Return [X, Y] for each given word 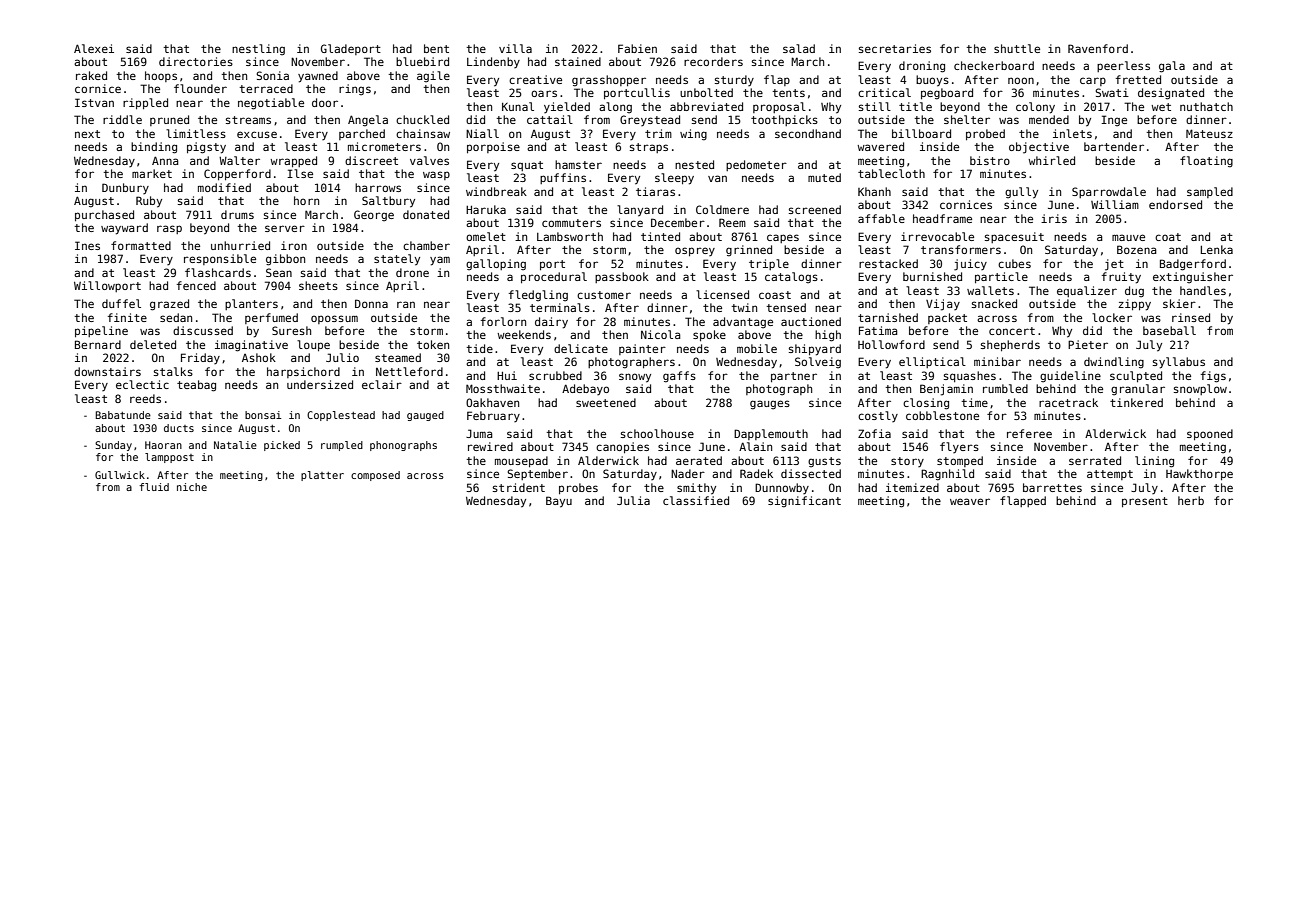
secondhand [808, 133]
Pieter [1088, 344]
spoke [709, 335]
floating [1206, 162]
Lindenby [493, 62]
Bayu [559, 502]
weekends [524, 334]
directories [196, 61]
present [1145, 502]
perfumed [271, 318]
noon [1021, 80]
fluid [154, 487]
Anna [165, 160]
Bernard [98, 344]
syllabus [1179, 363]
